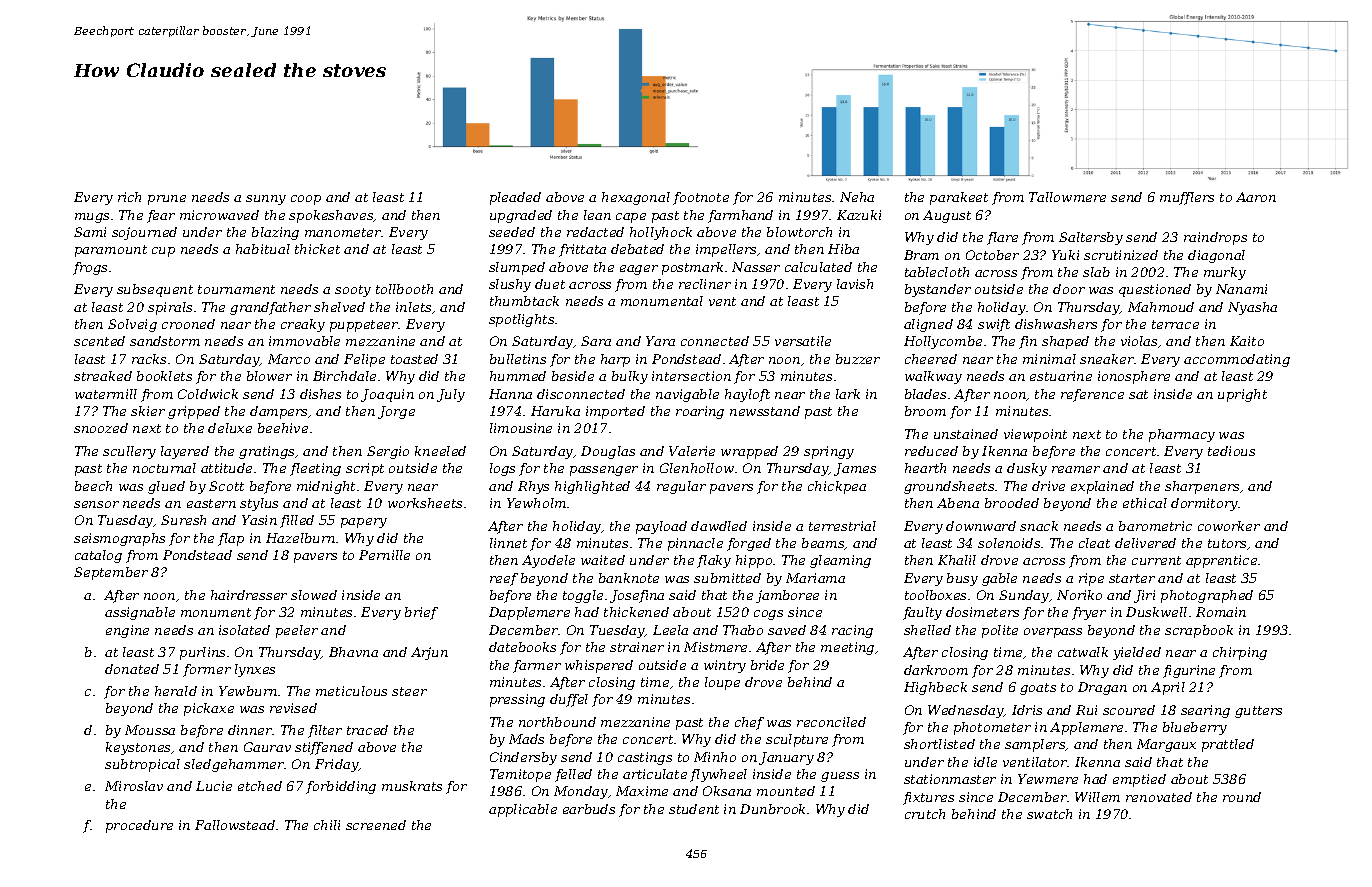  Describe the element at coordinates (1241, 289) in the image. I see `Nanami` at that location.
